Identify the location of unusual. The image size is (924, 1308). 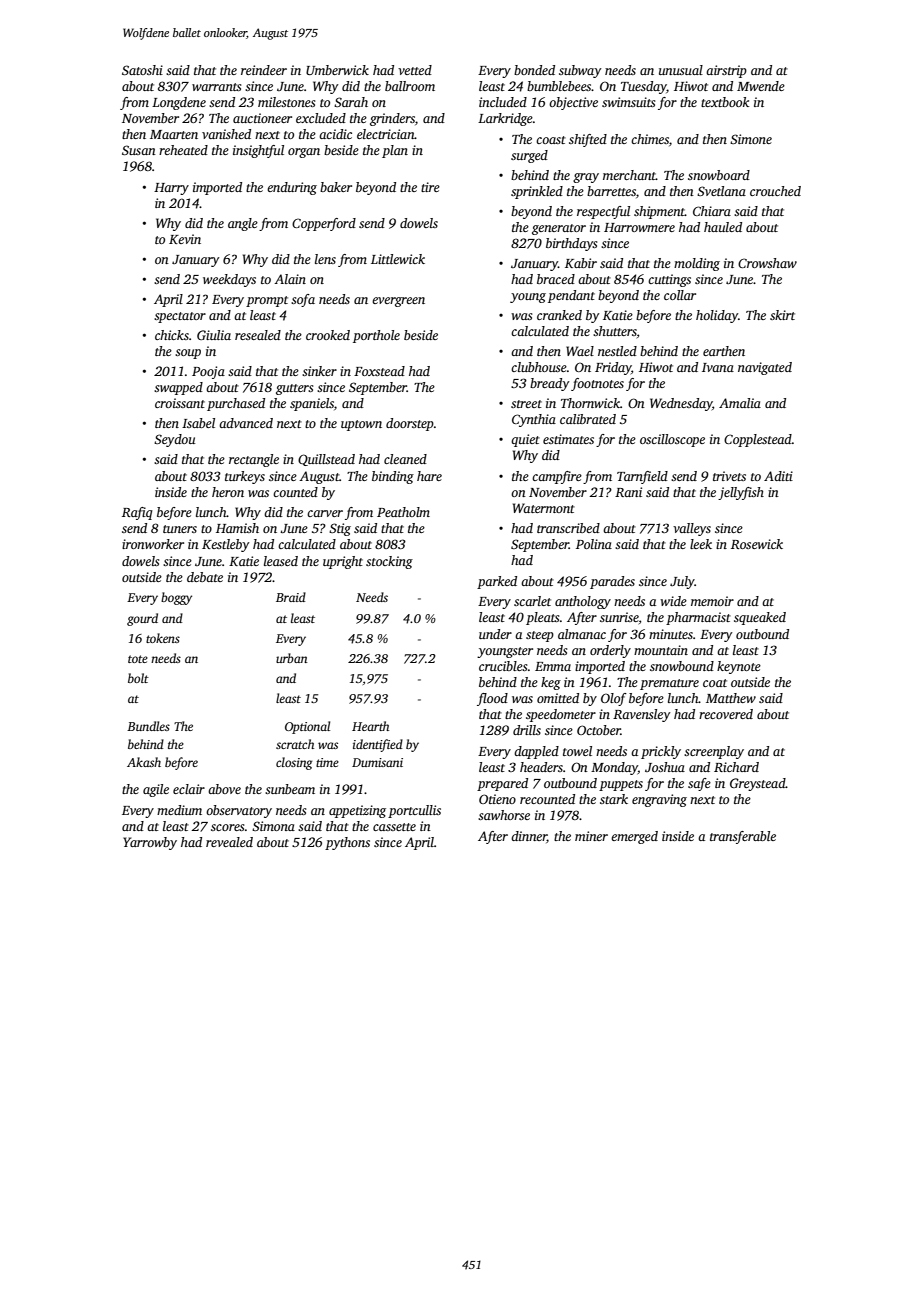
(681, 70).
